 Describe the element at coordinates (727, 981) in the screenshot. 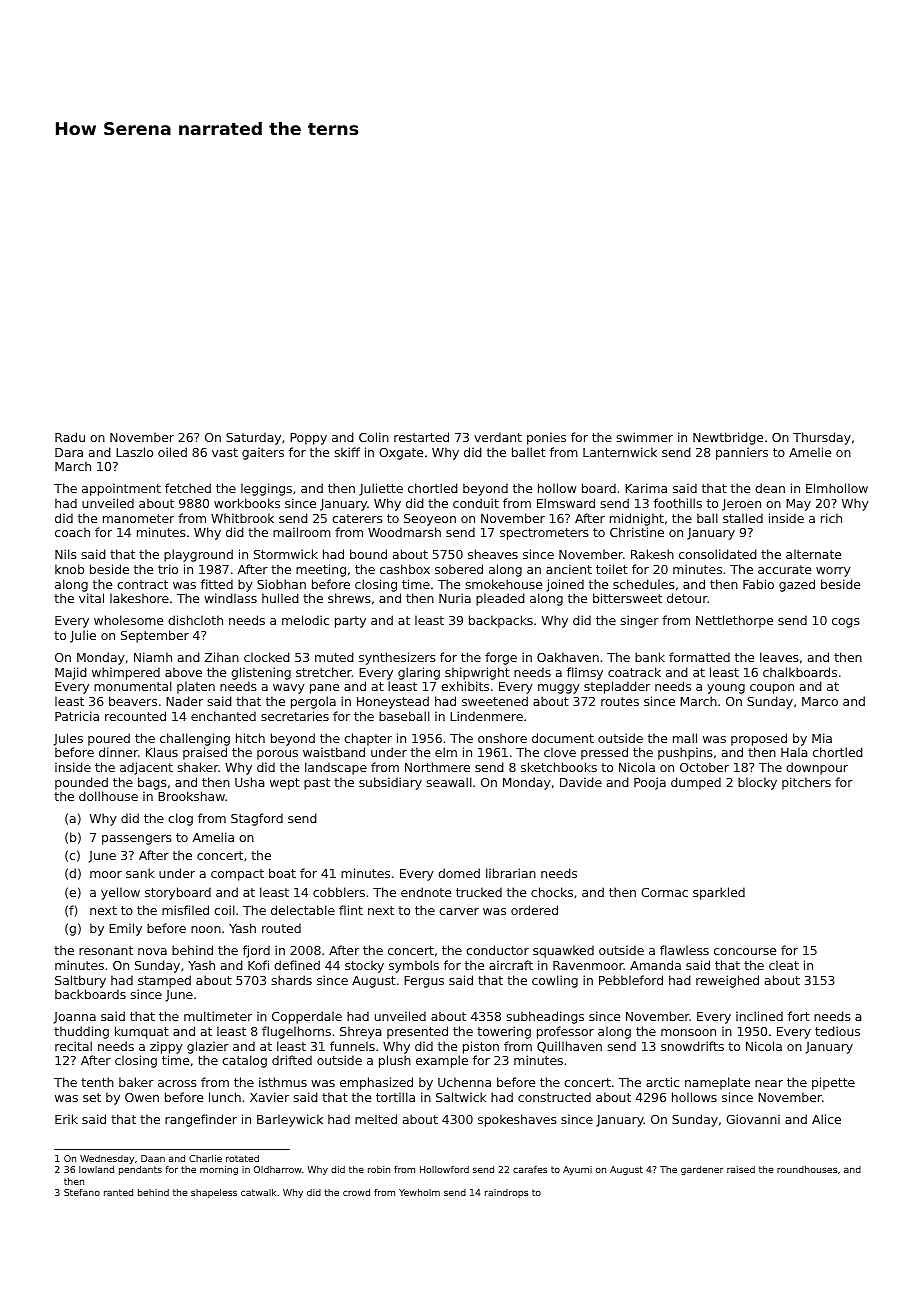

I see `reweighed` at that location.
